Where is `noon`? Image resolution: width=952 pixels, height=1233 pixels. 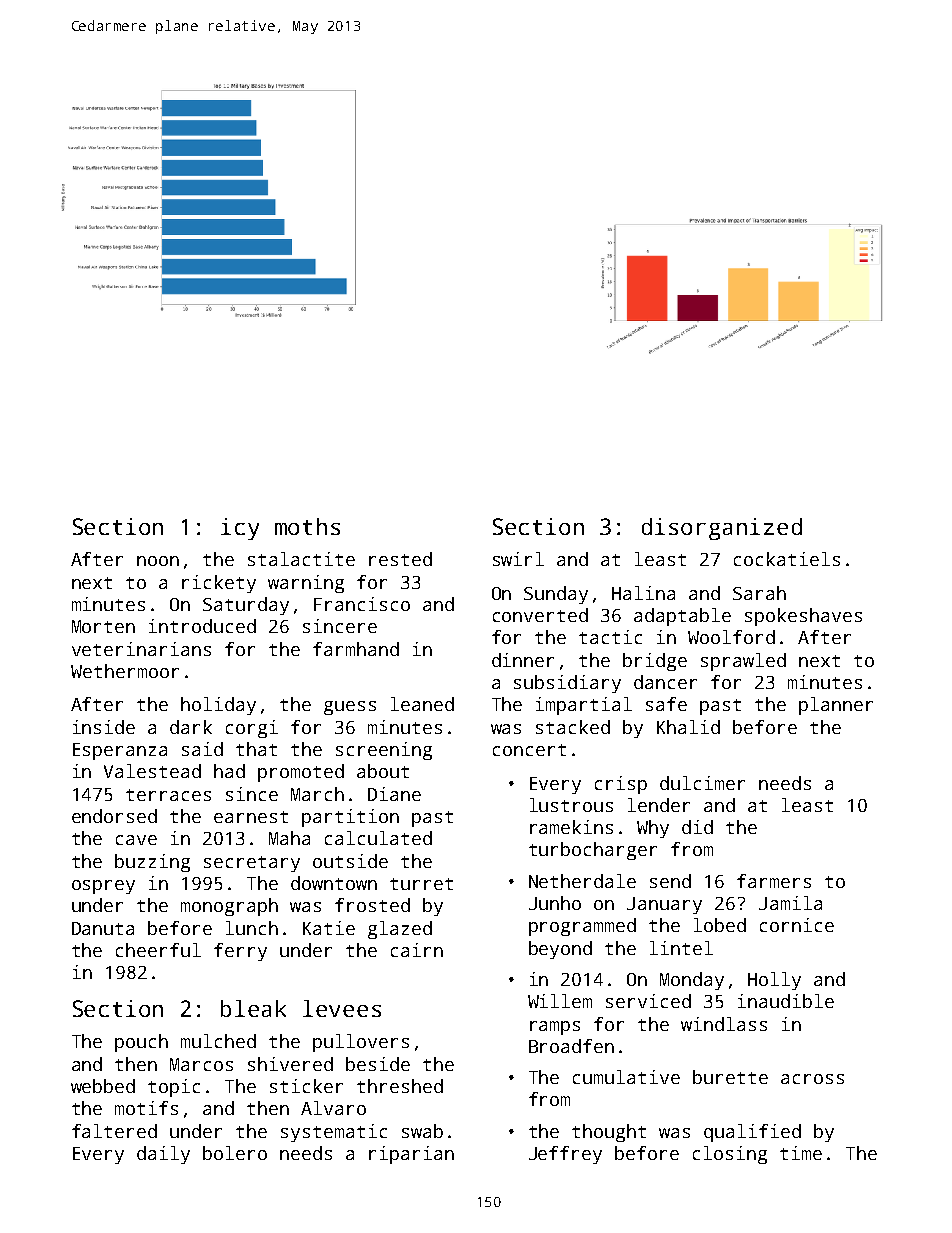
noon is located at coordinates (158, 561).
